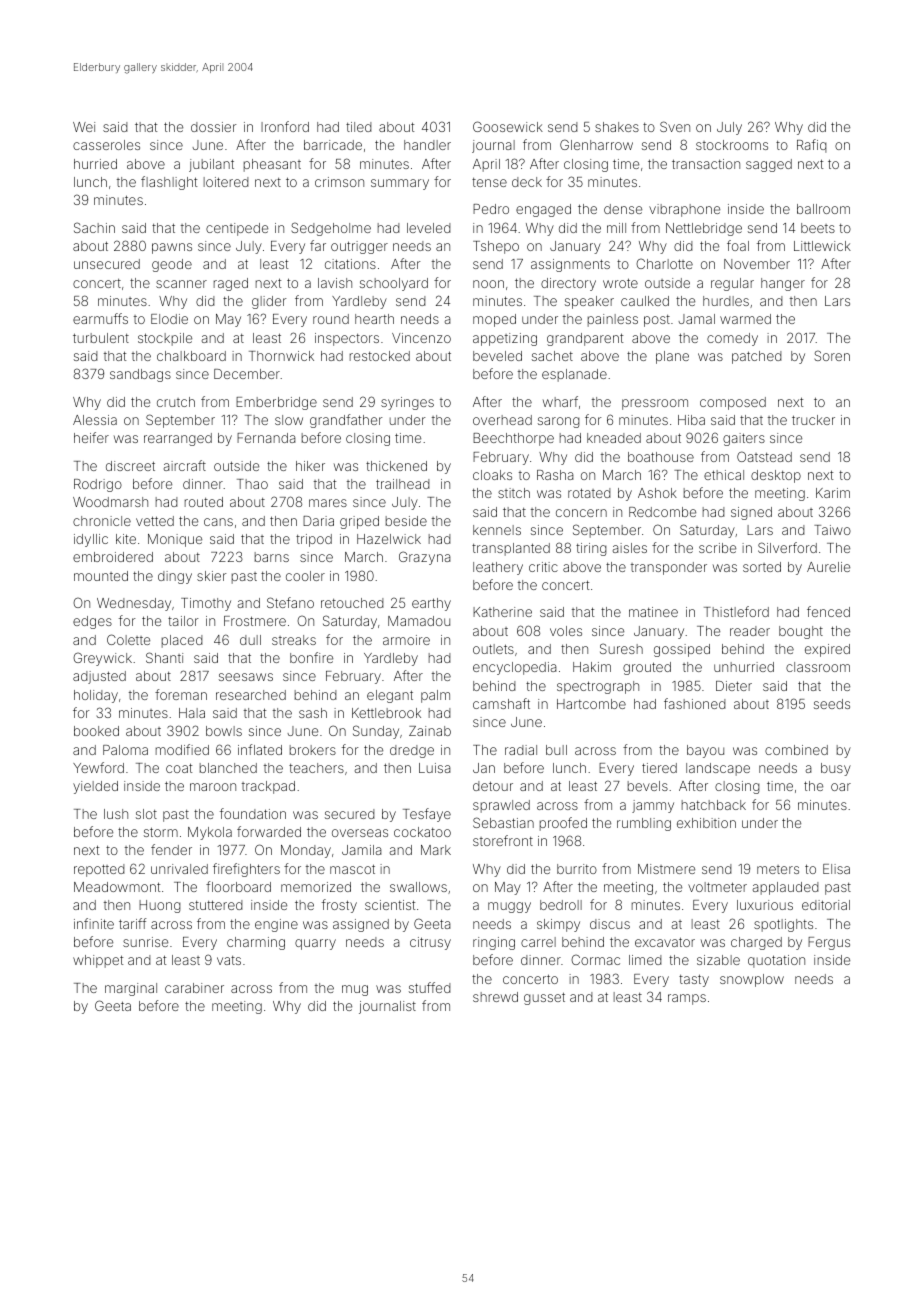 This document has height=1308, width=924. What do you see at coordinates (192, 713) in the document?
I see `Hala` at bounding box center [192, 713].
